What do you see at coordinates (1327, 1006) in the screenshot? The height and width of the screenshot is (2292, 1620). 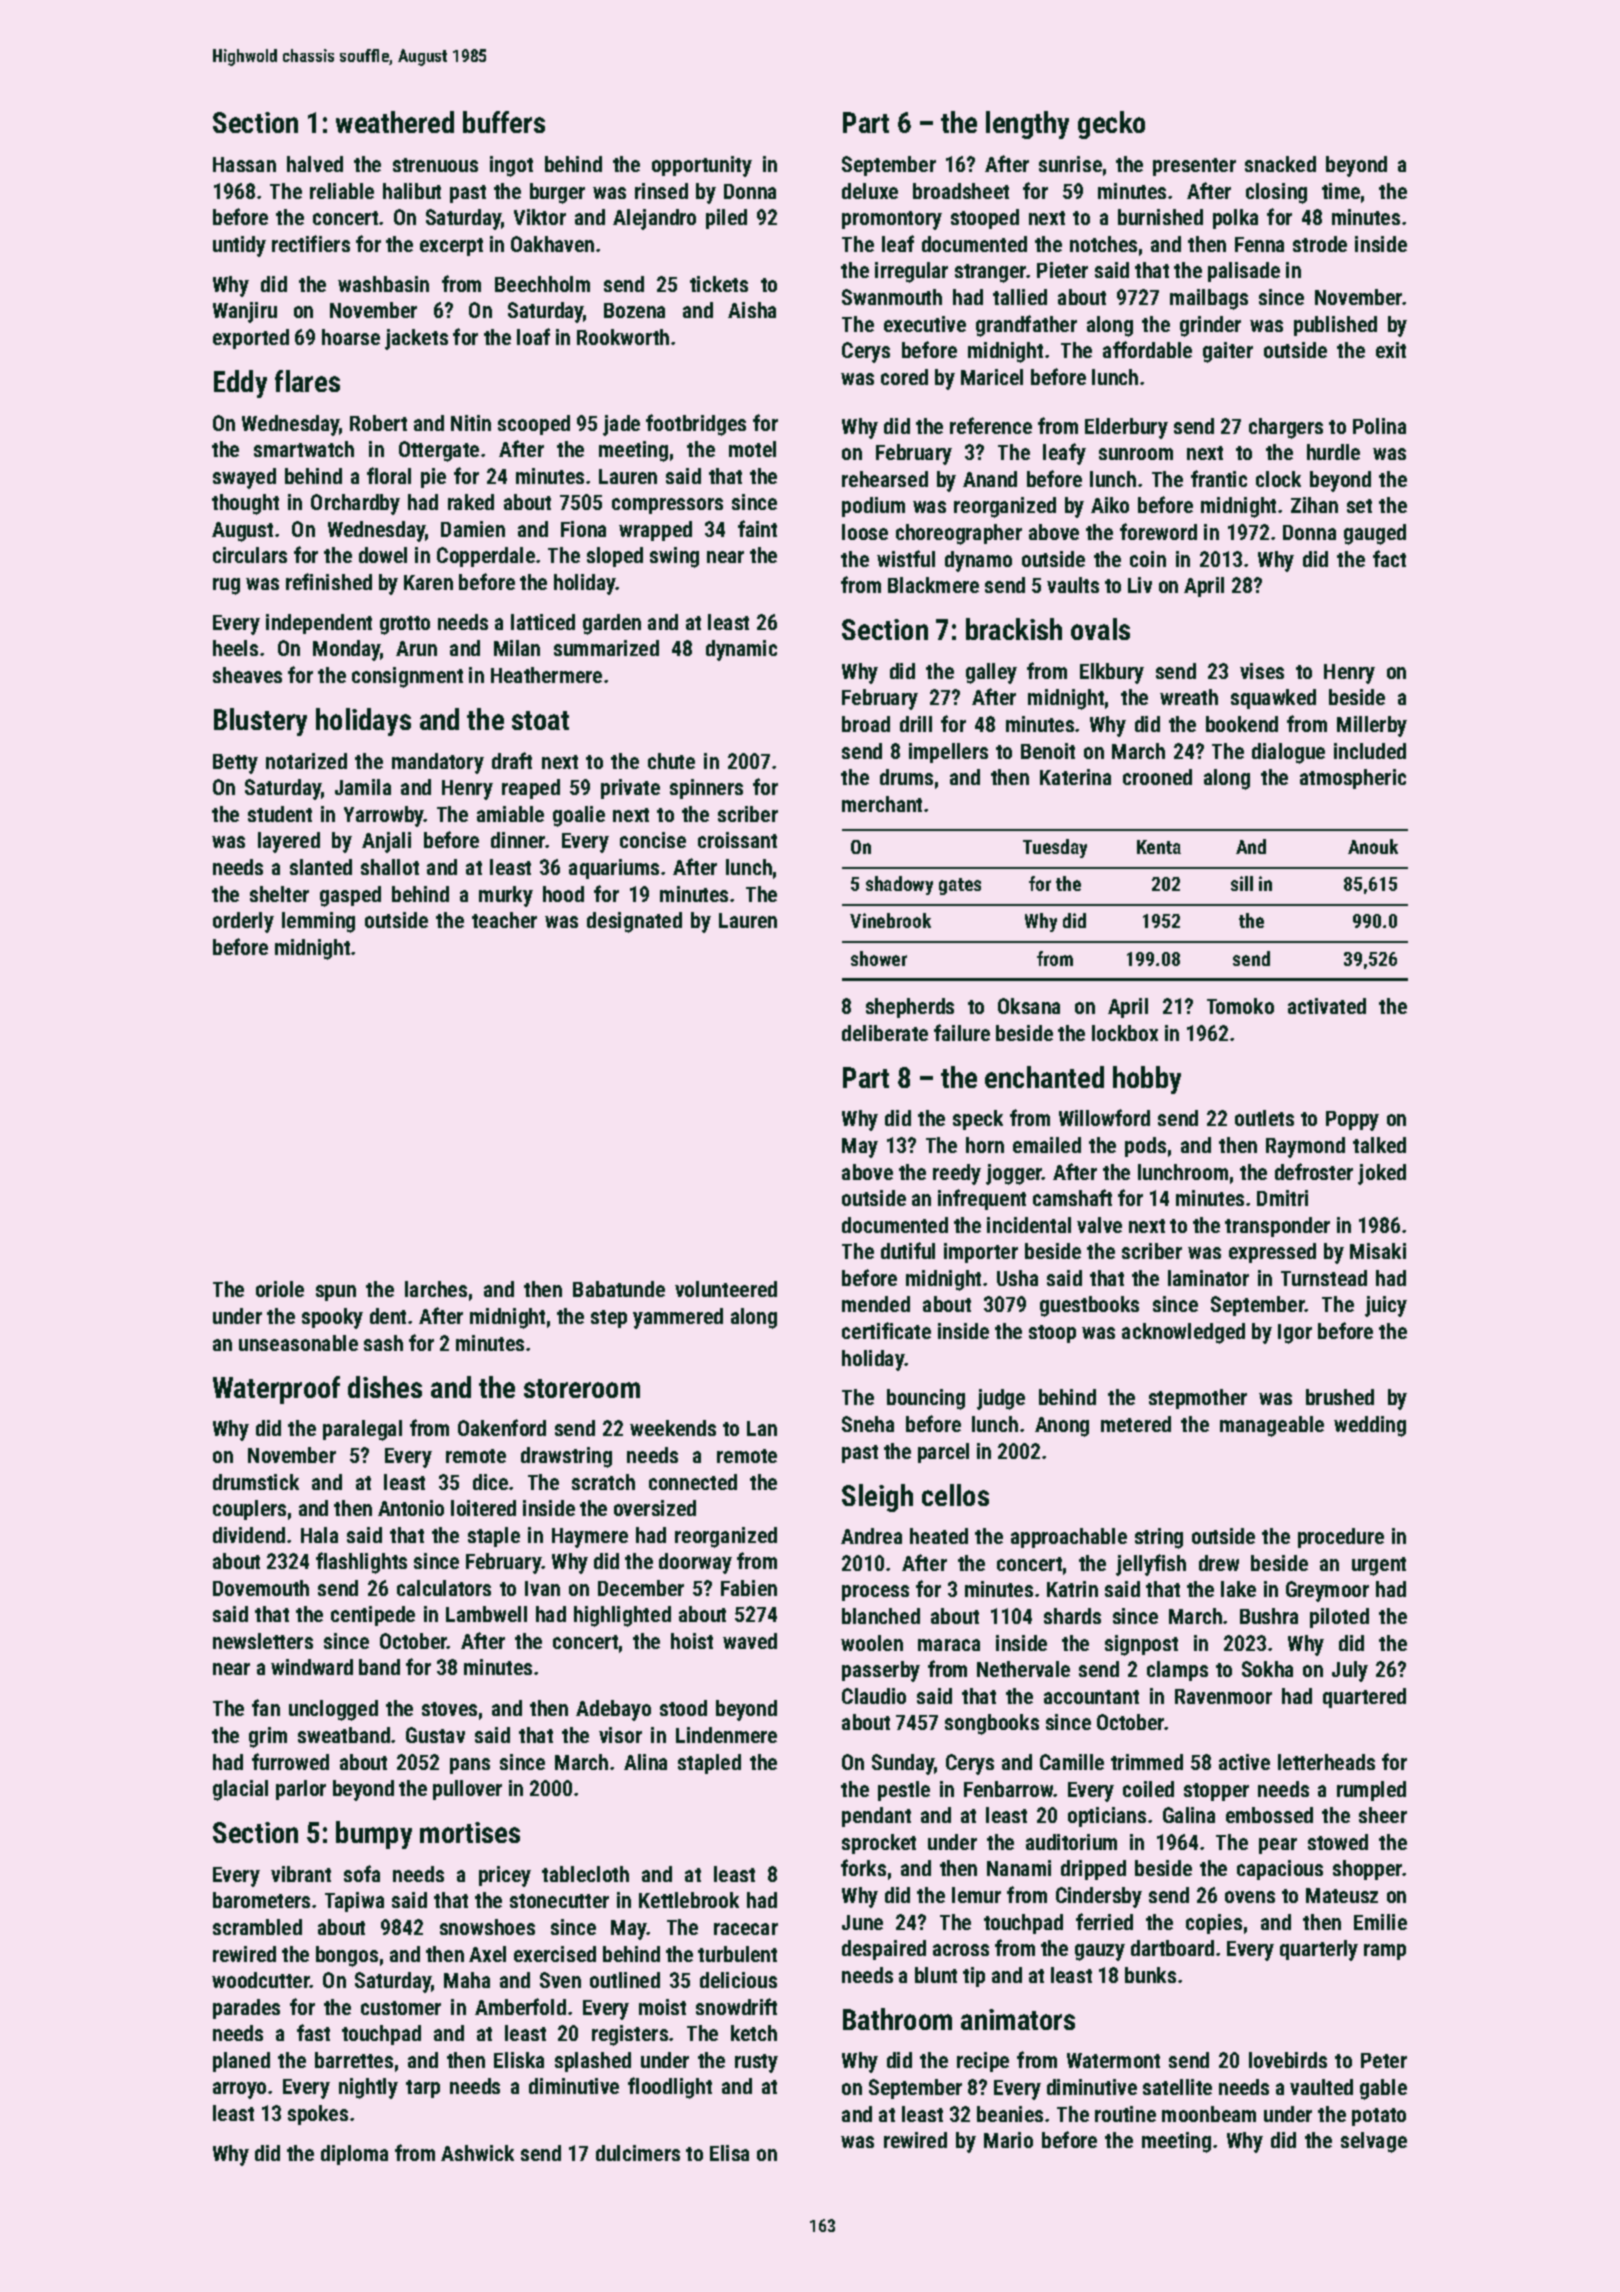 I see `activated` at bounding box center [1327, 1006].
